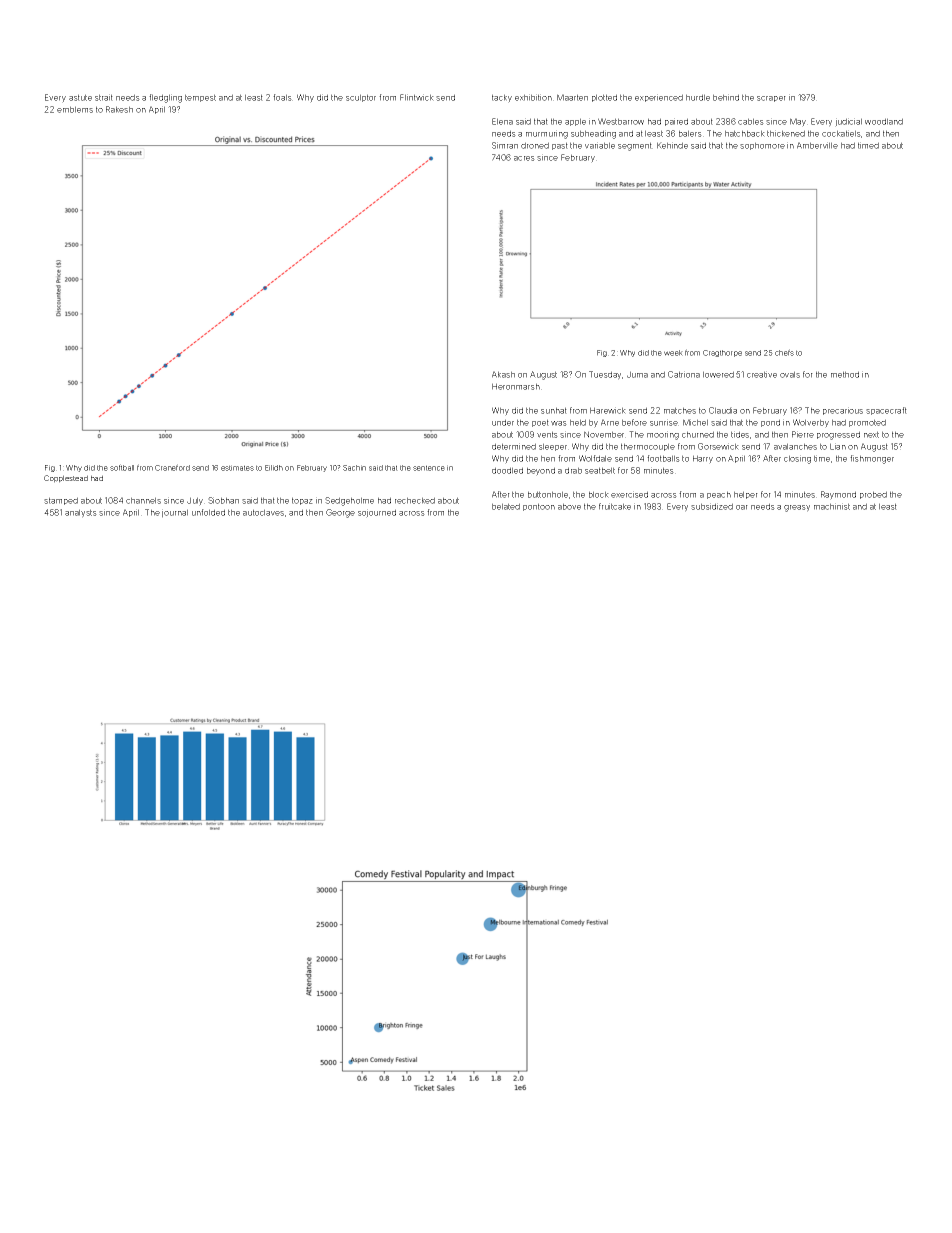 The height and width of the screenshot is (1233, 952). Describe the element at coordinates (503, 374) in the screenshot. I see `Akash` at that location.
